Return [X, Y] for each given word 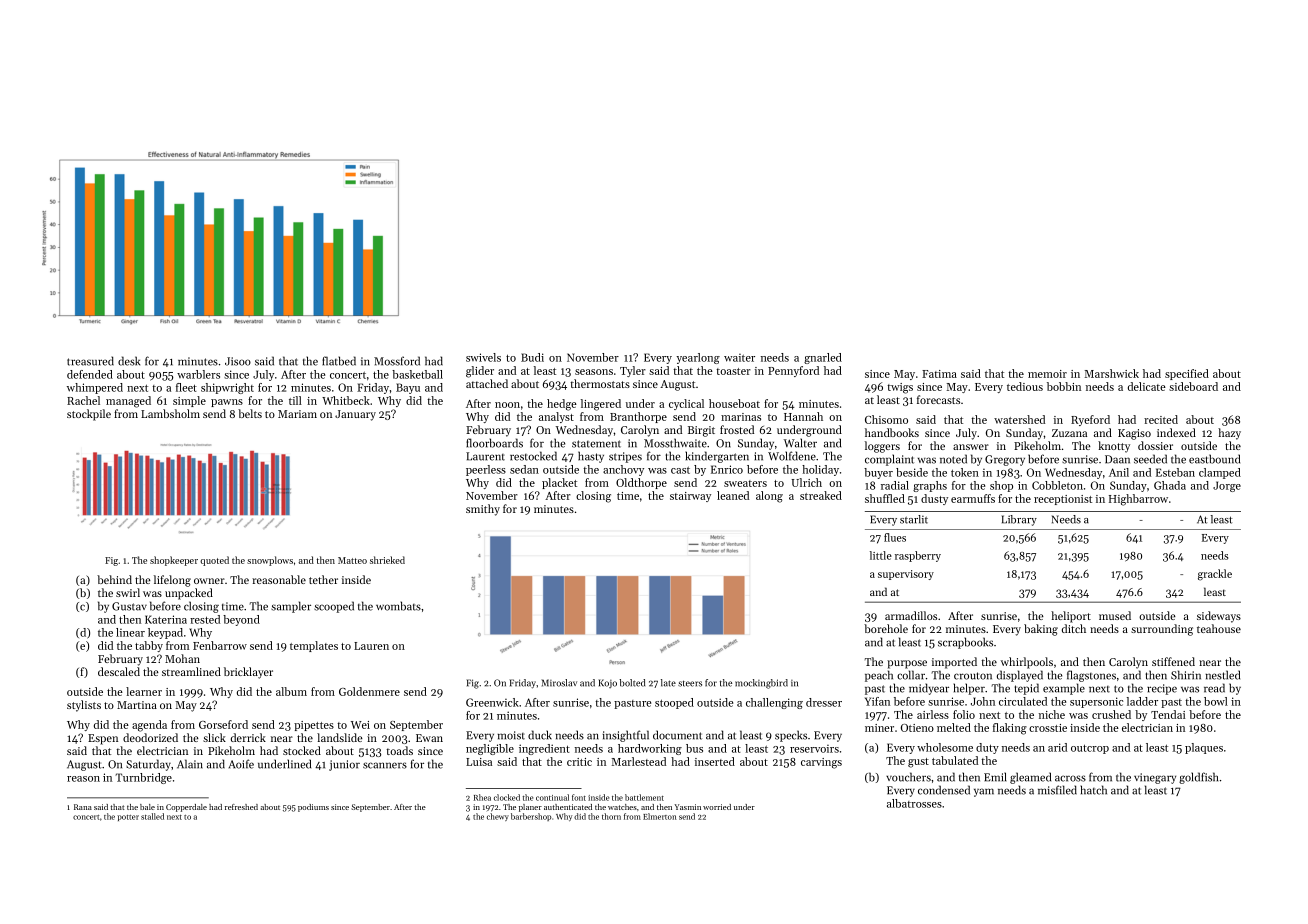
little [881, 555]
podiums [313, 808]
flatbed [339, 361]
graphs [930, 486]
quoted [214, 561]
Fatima [939, 374]
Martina [137, 705]
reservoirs [814, 749]
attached [487, 383]
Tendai [1168, 714]
